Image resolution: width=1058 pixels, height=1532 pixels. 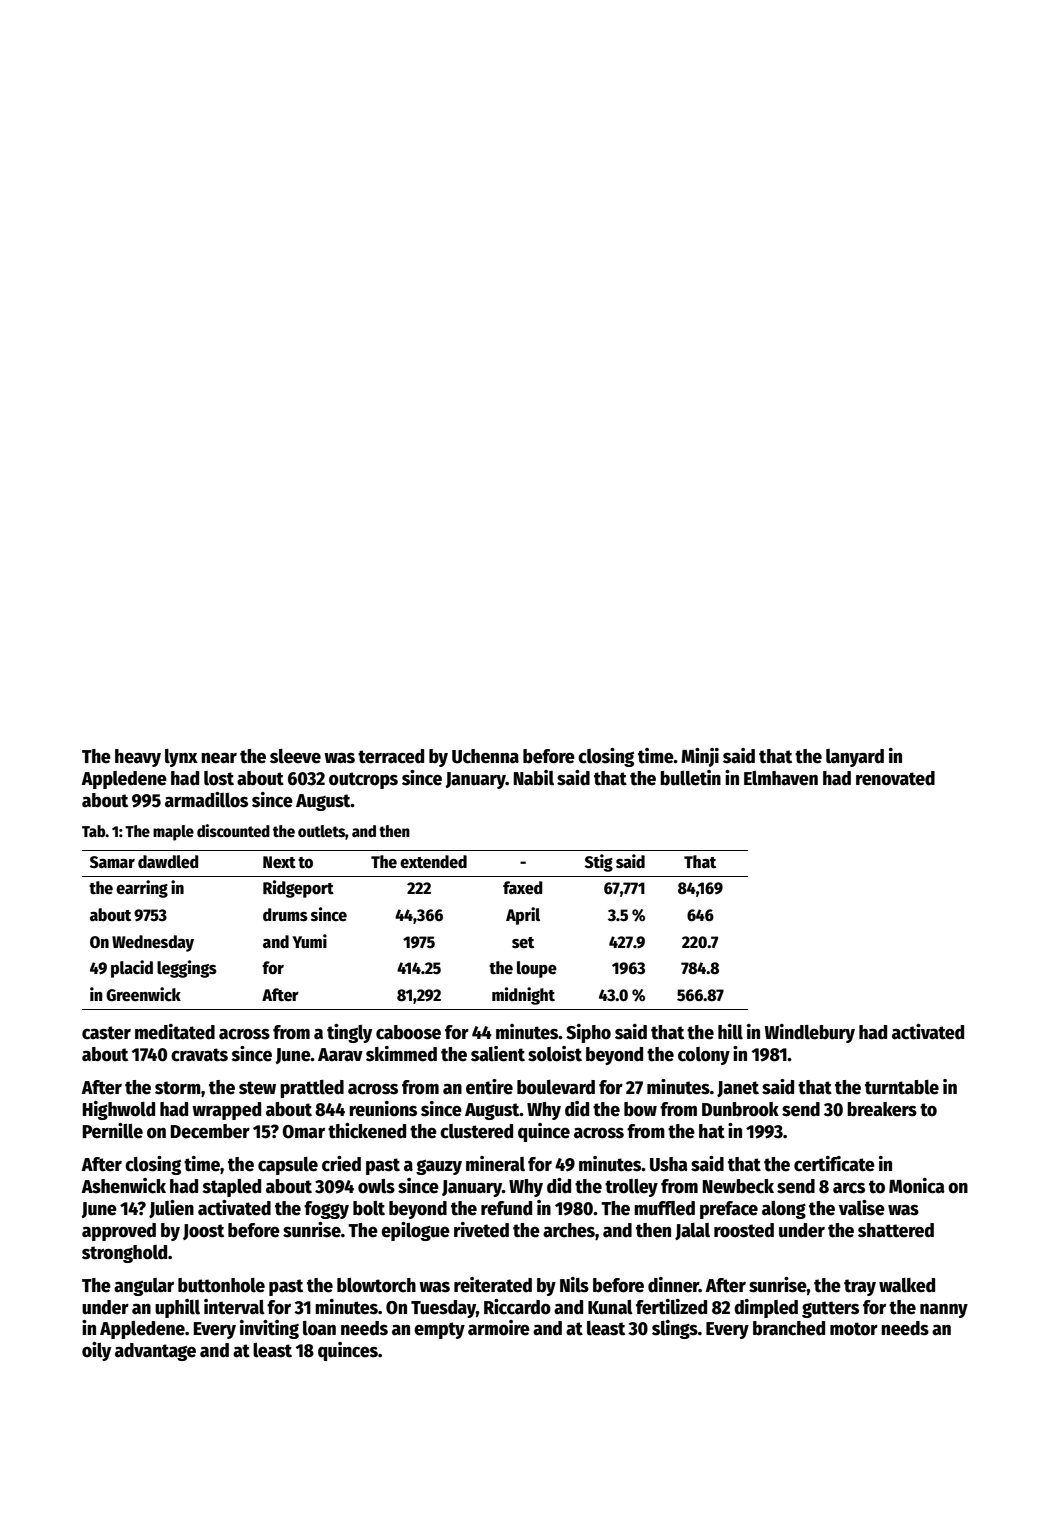 What do you see at coordinates (309, 941) in the screenshot?
I see `Yumi` at bounding box center [309, 941].
